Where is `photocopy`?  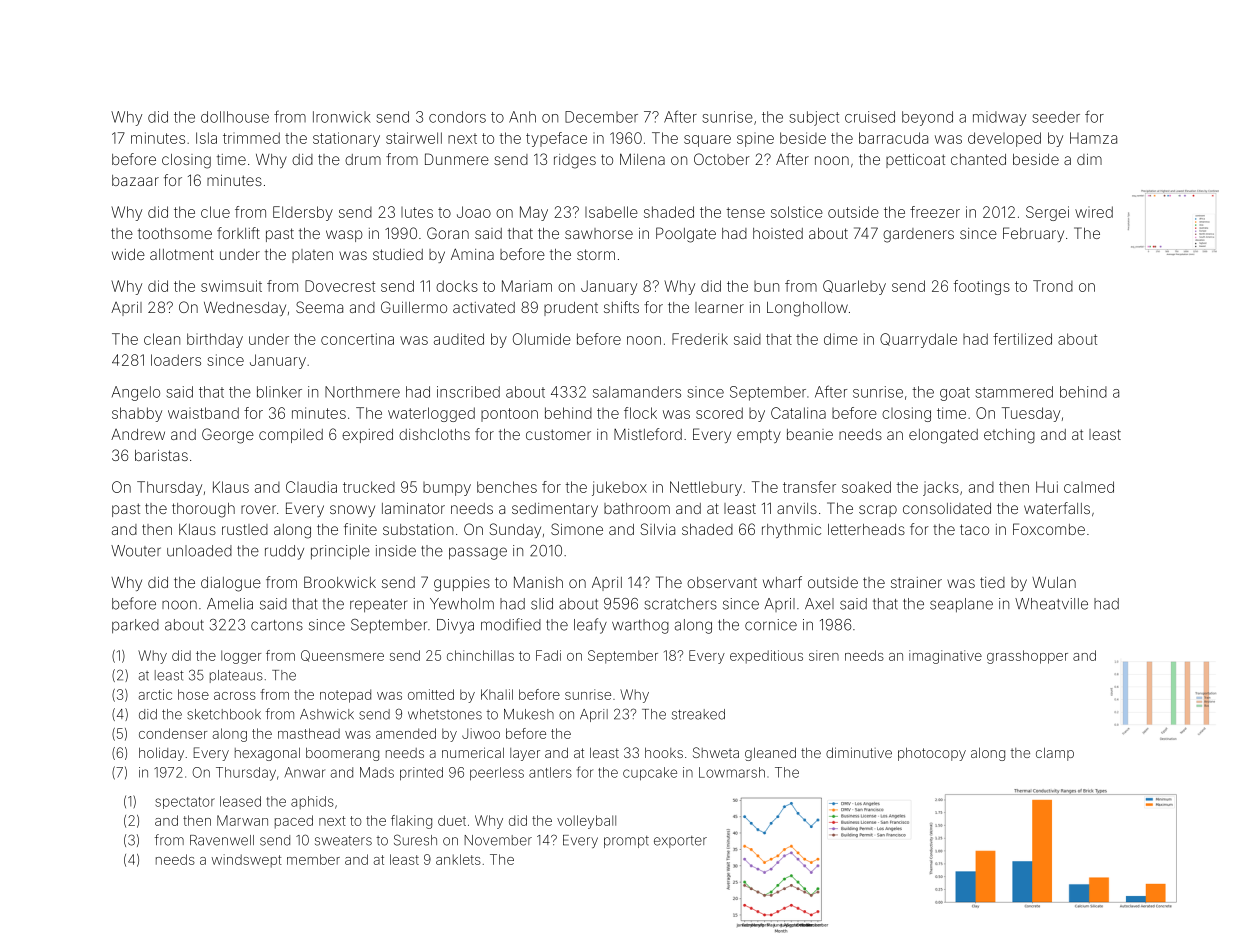 photocopy is located at coordinates (932, 754).
